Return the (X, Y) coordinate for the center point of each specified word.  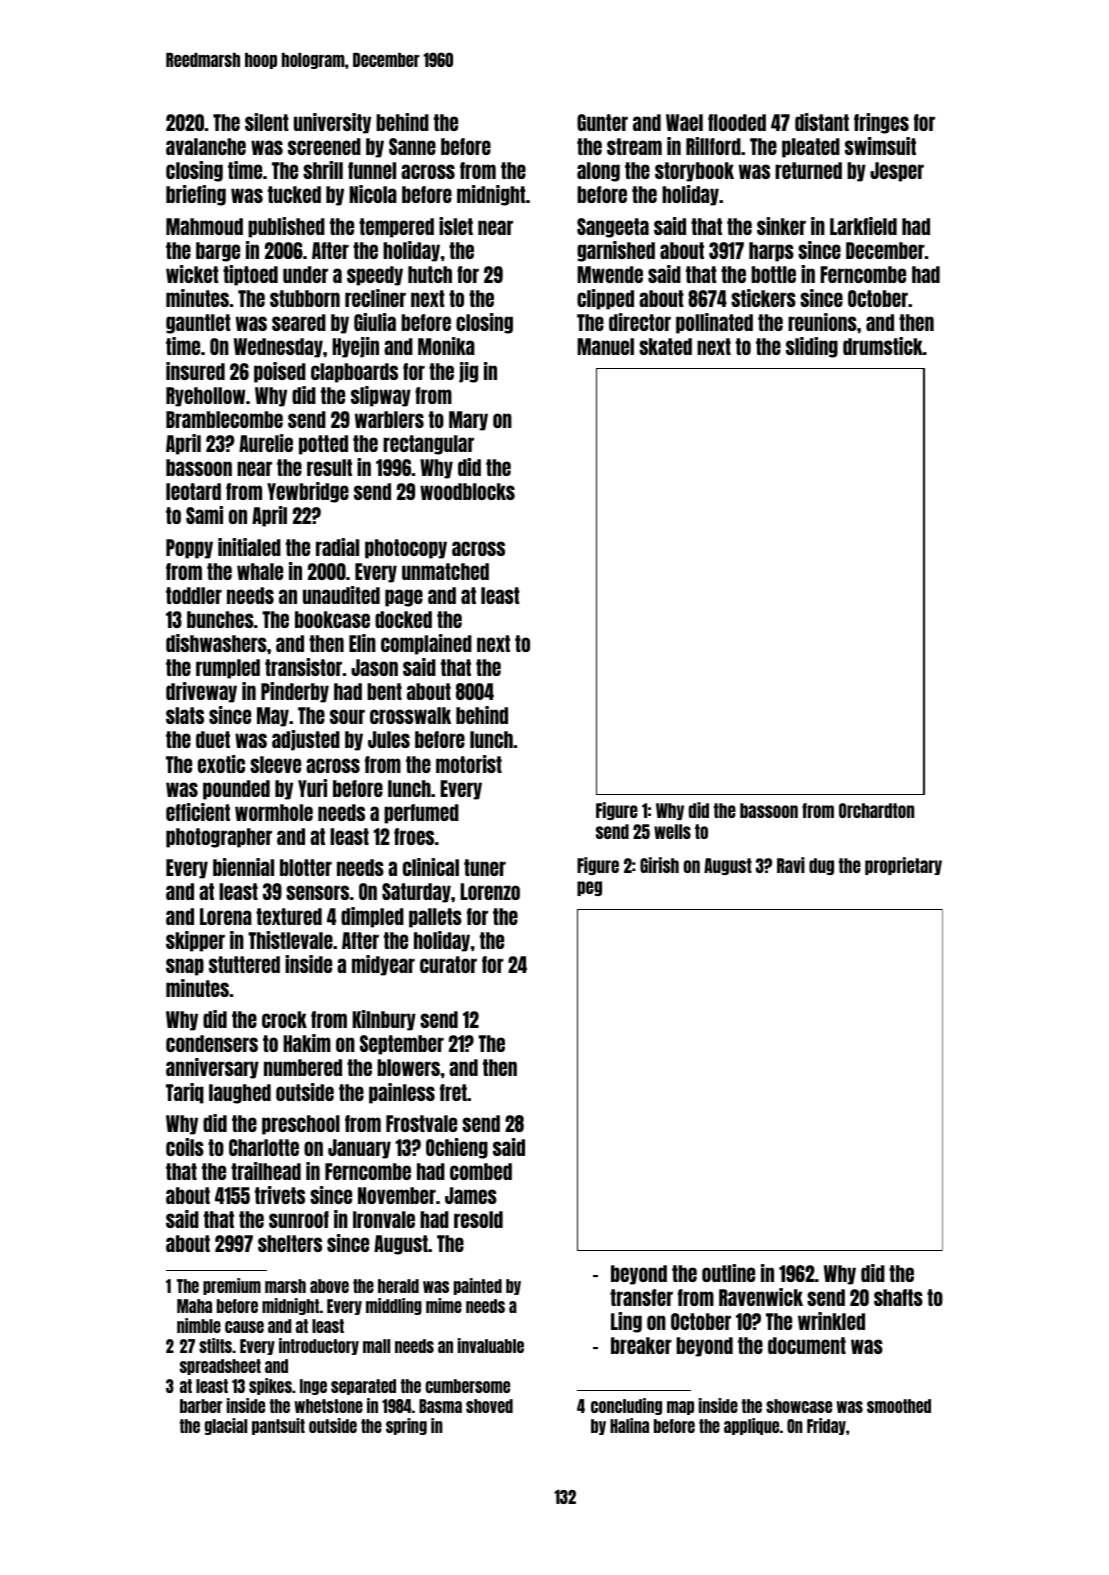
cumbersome (467, 1386)
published (286, 227)
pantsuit (278, 1426)
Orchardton (876, 810)
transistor (303, 667)
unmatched (445, 571)
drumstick (883, 346)
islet (456, 226)
